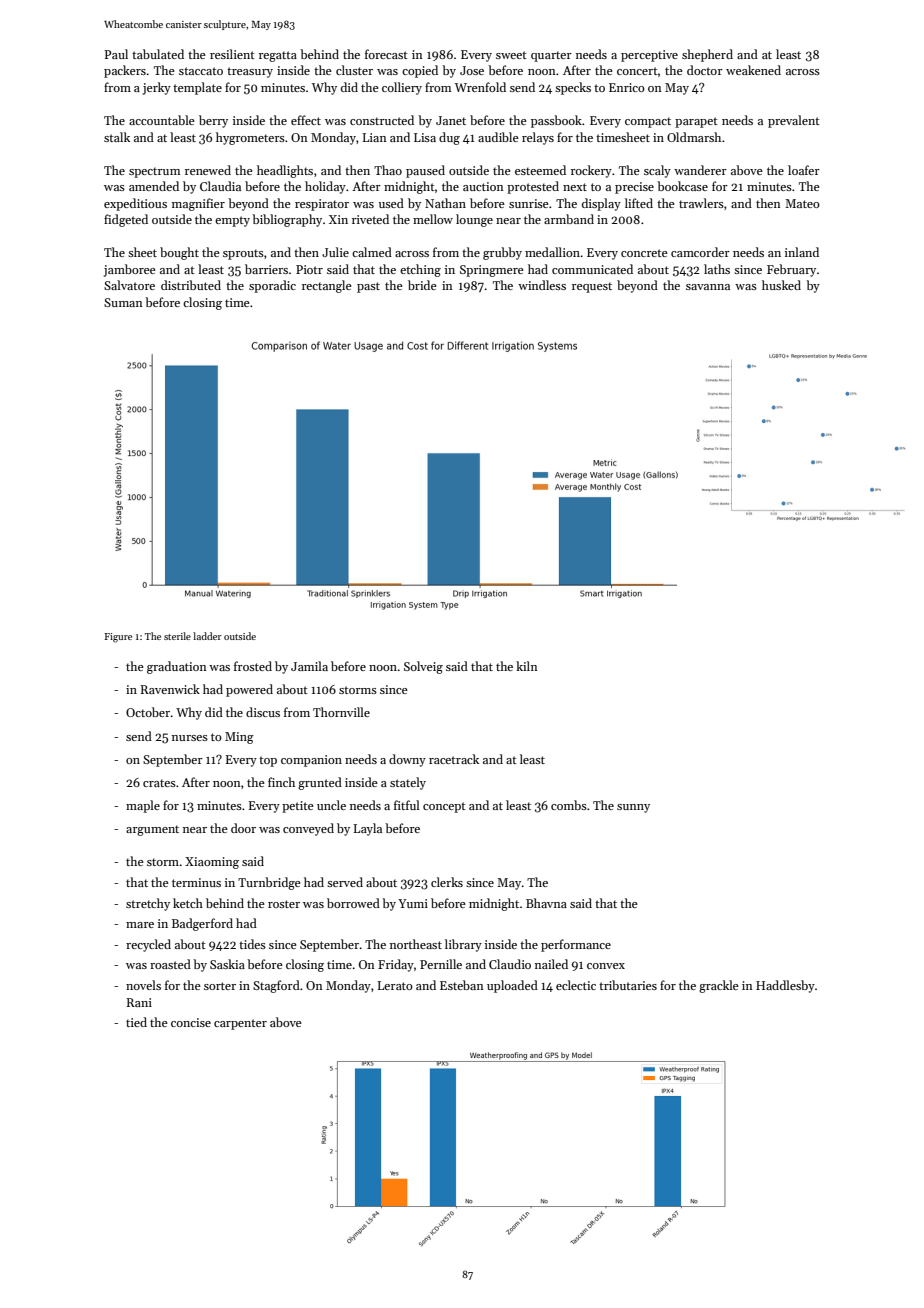 The width and height of the page is (924, 1308). Describe the element at coordinates (551, 56) in the page. I see `quarter` at that location.
